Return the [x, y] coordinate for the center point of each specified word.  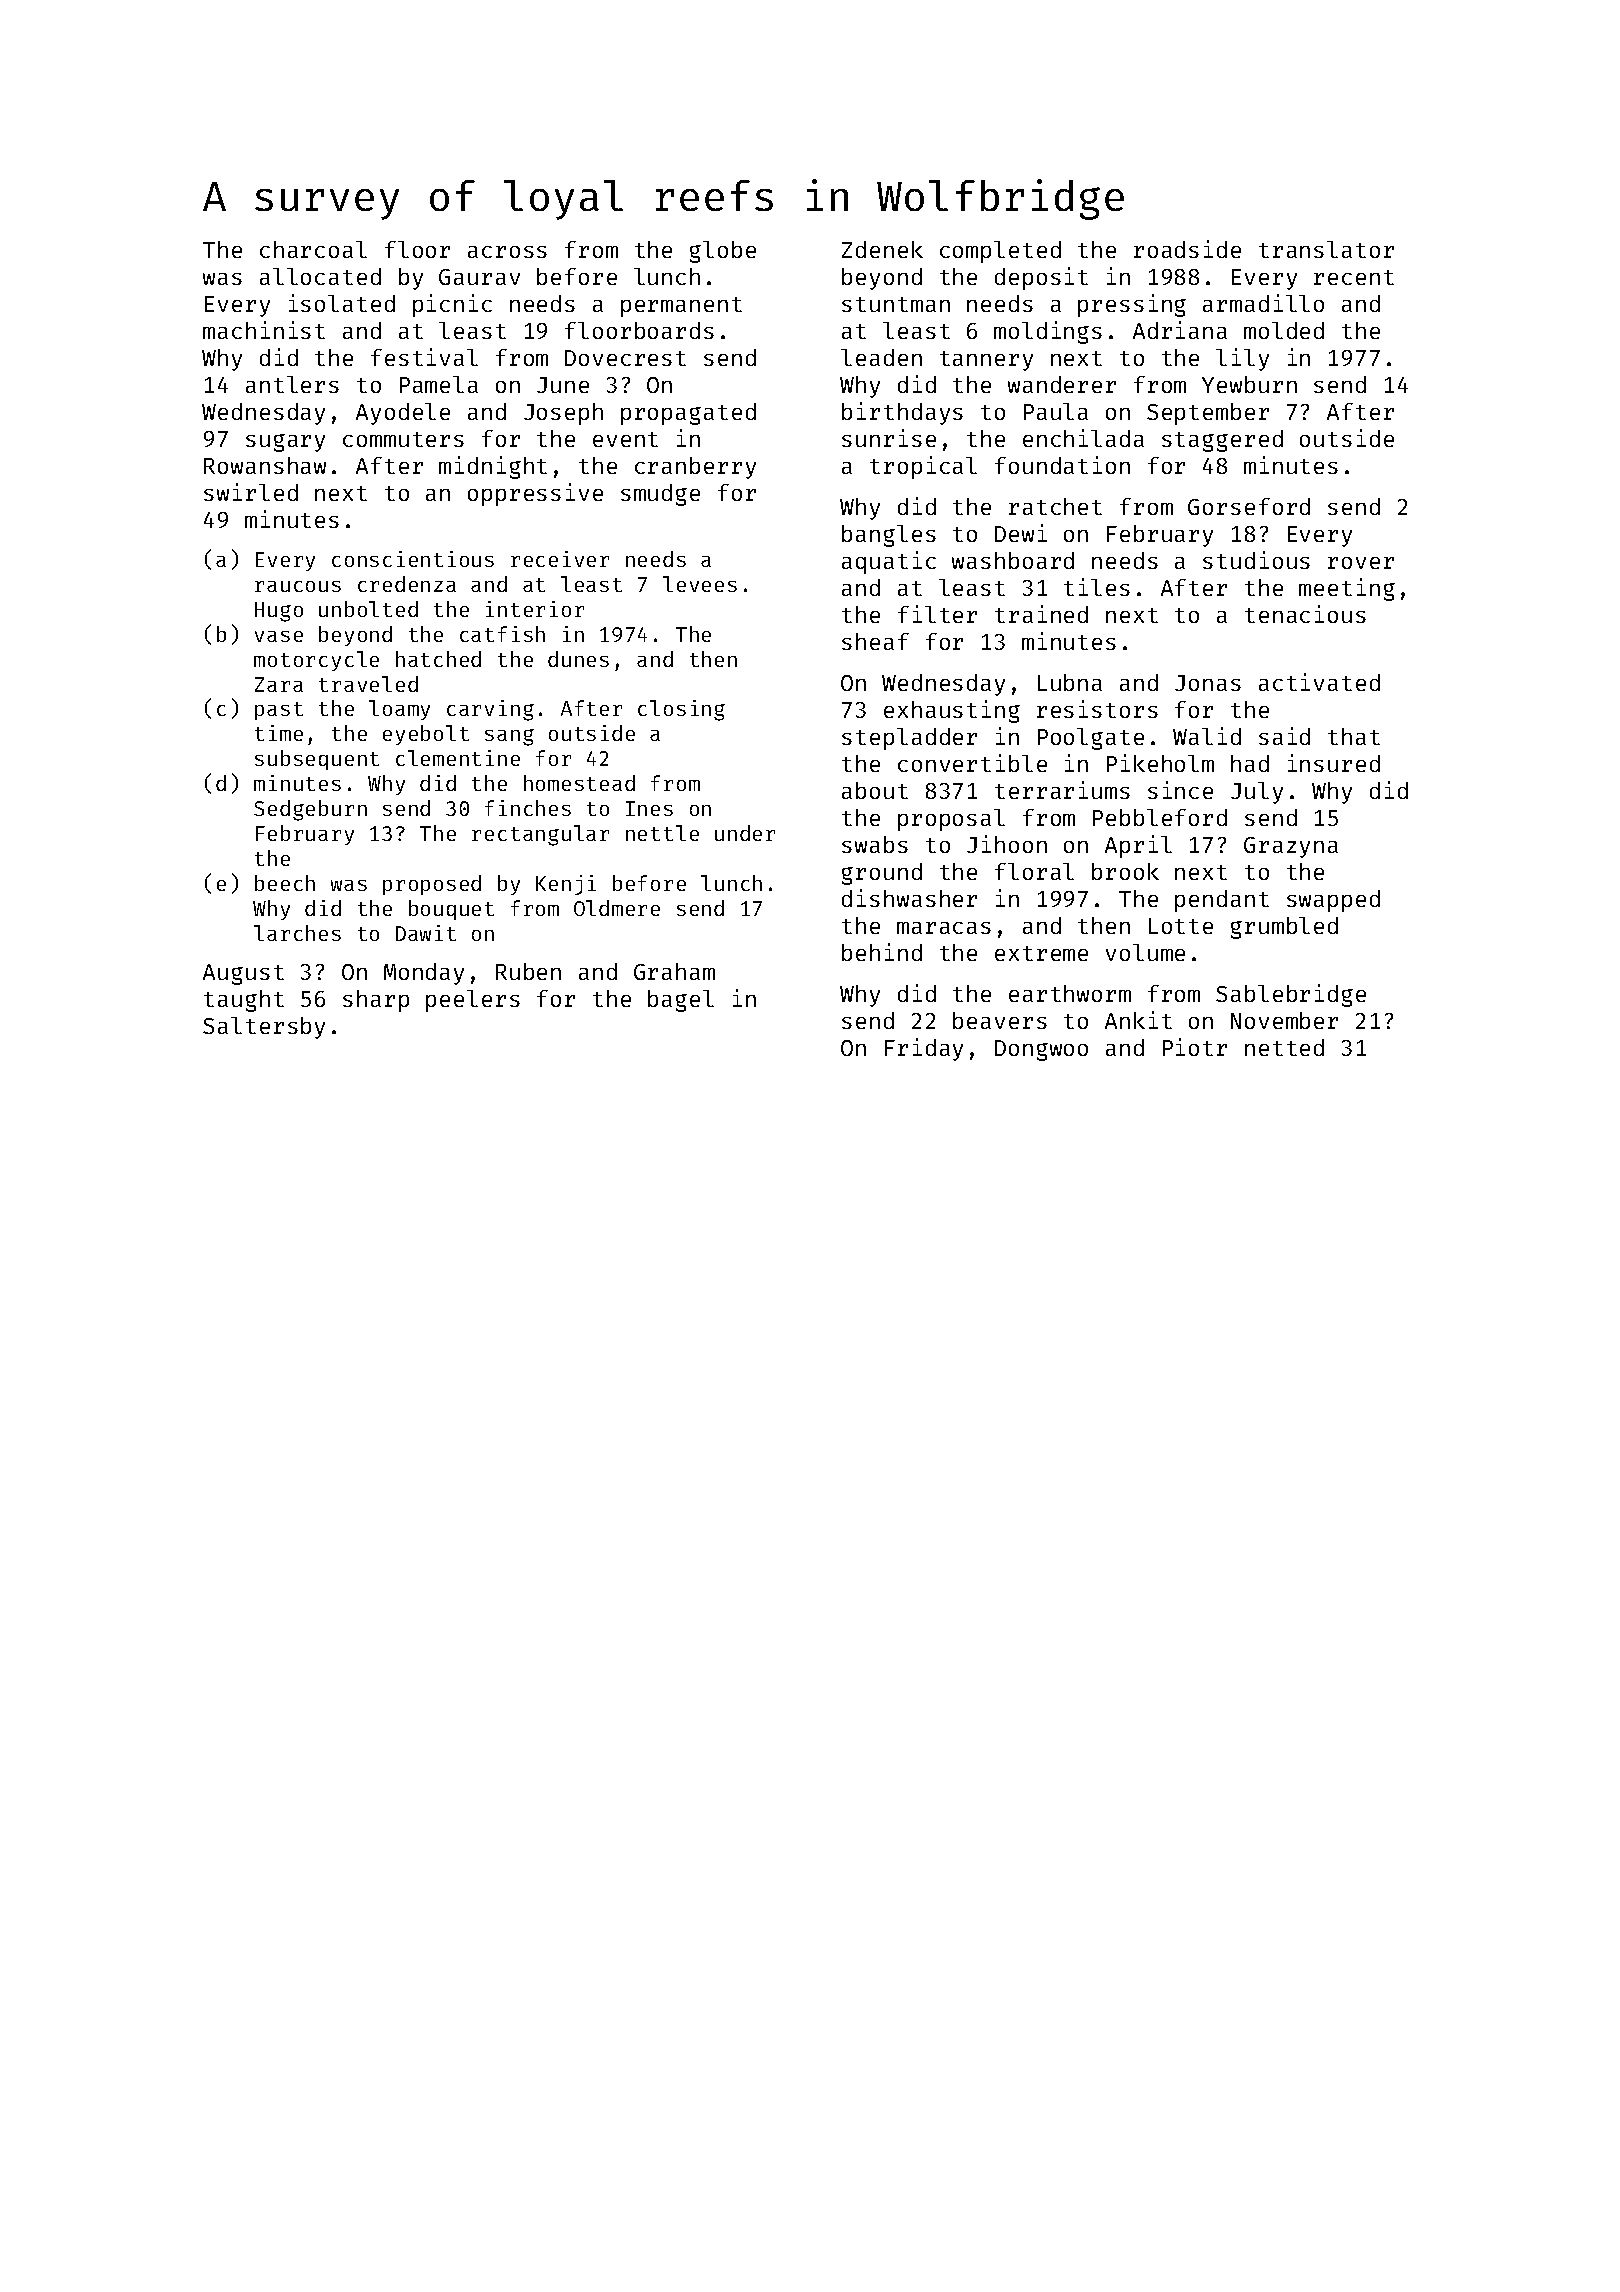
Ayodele [403, 414]
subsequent [317, 760]
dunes [578, 659]
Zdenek [882, 249]
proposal [951, 820]
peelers [473, 1001]
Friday [924, 1049]
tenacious [1305, 614]
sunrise [889, 438]
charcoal [313, 249]
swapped [1333, 901]
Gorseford [1249, 506]
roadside [1187, 249]
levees [700, 584]
